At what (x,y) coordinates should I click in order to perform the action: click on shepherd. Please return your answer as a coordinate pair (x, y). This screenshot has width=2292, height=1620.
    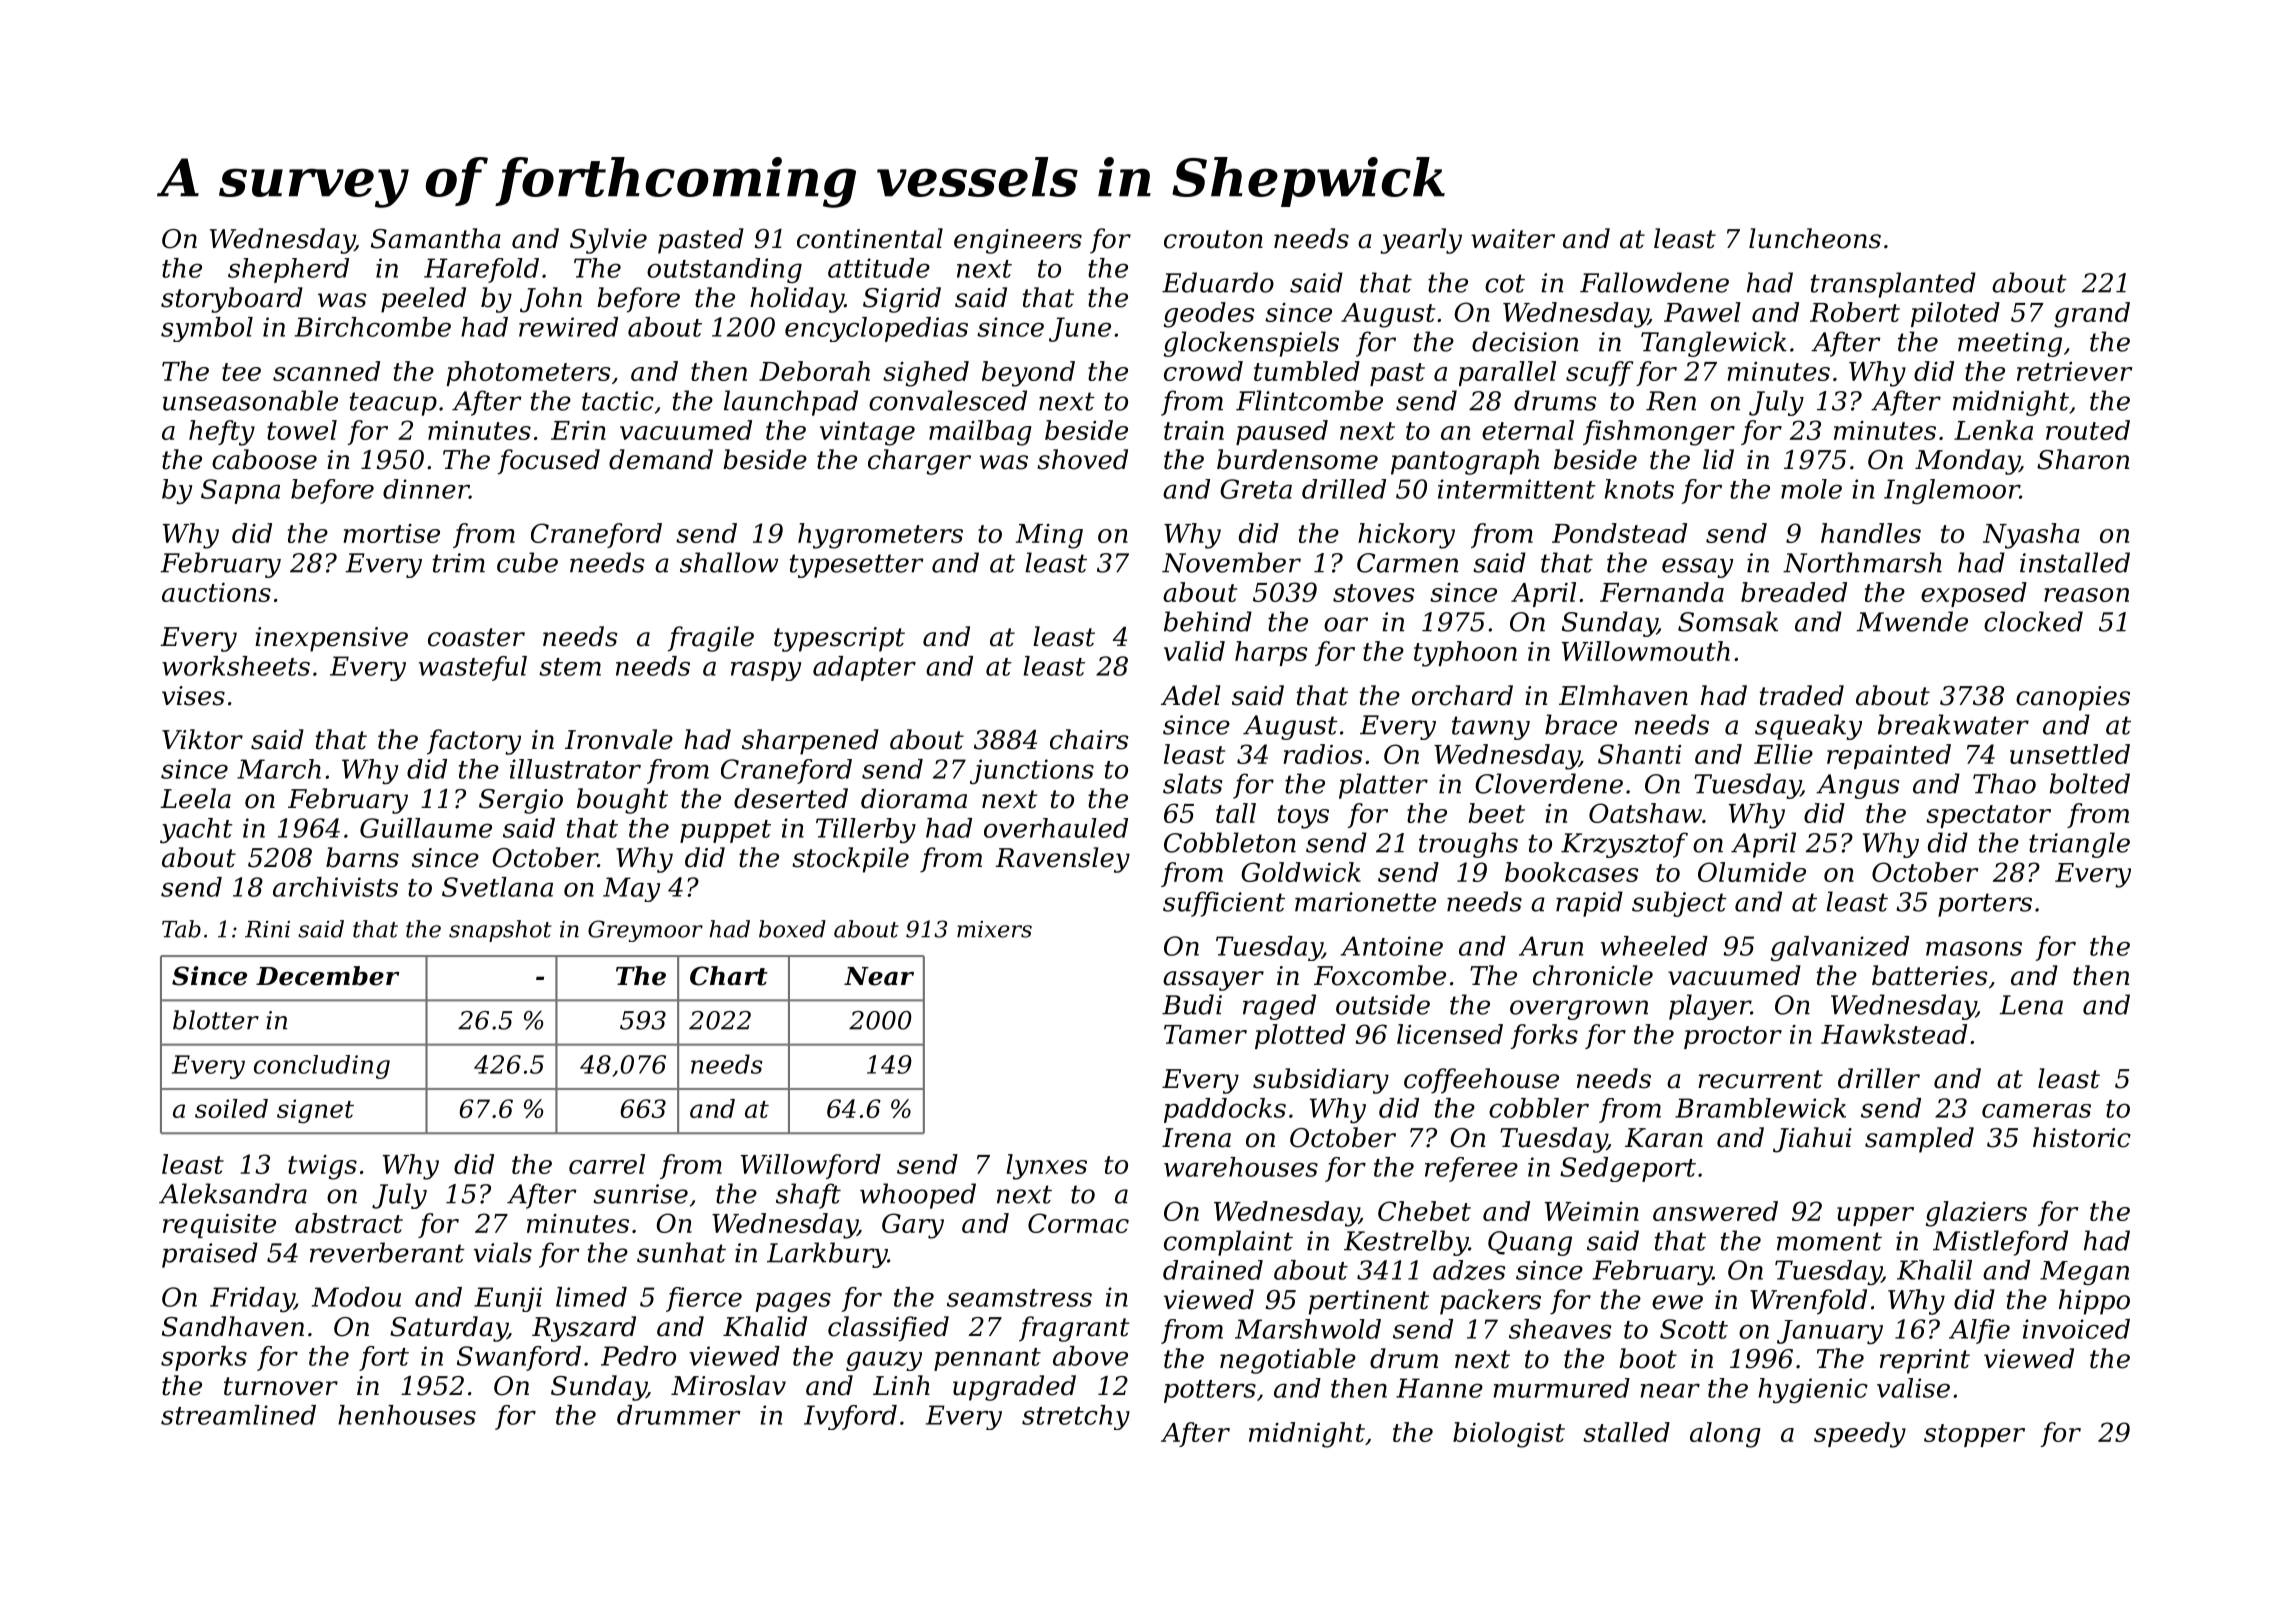
    Looking at the image, I should click on (288, 270).
